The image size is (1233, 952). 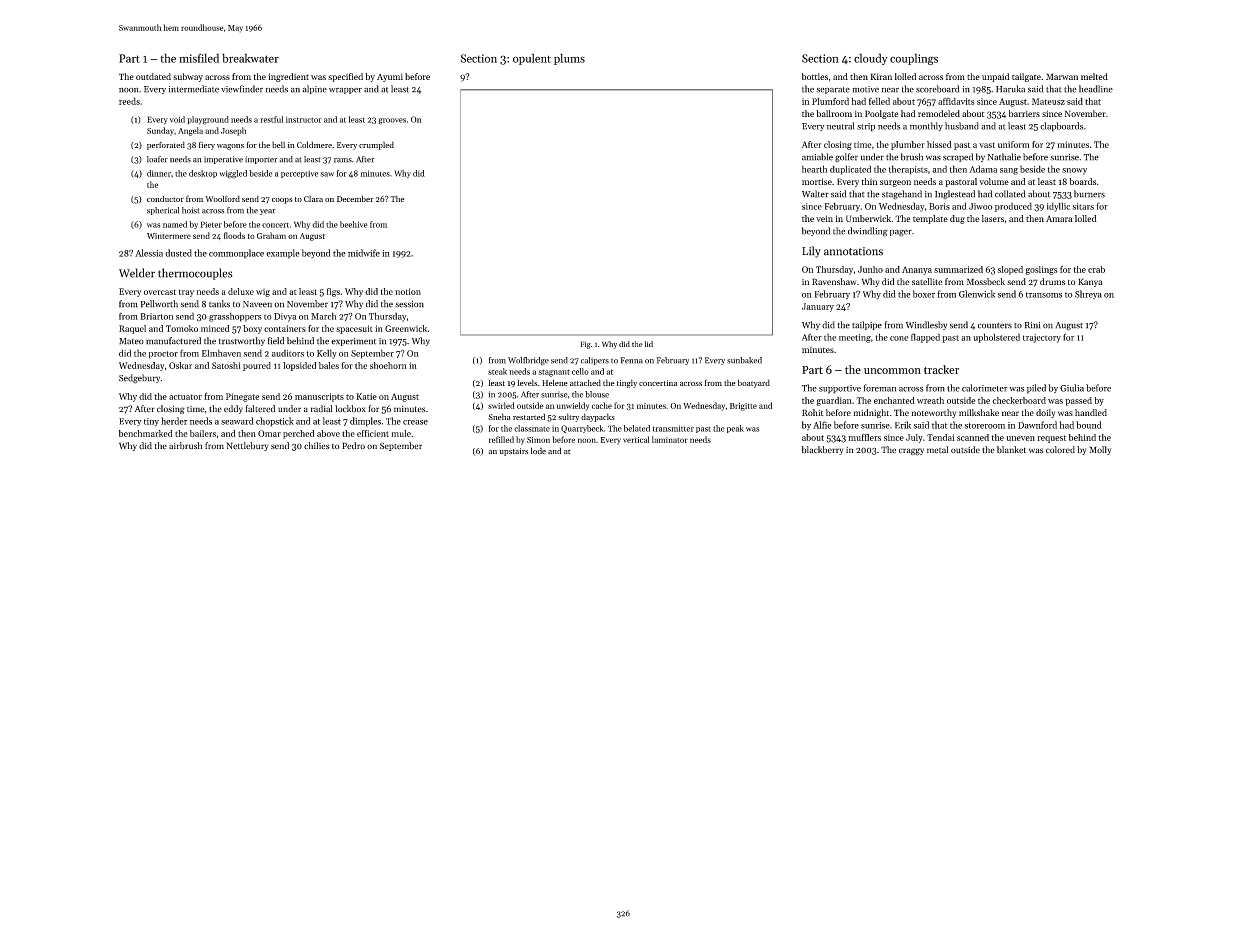 What do you see at coordinates (257, 366) in the page?
I see `poured` at bounding box center [257, 366].
